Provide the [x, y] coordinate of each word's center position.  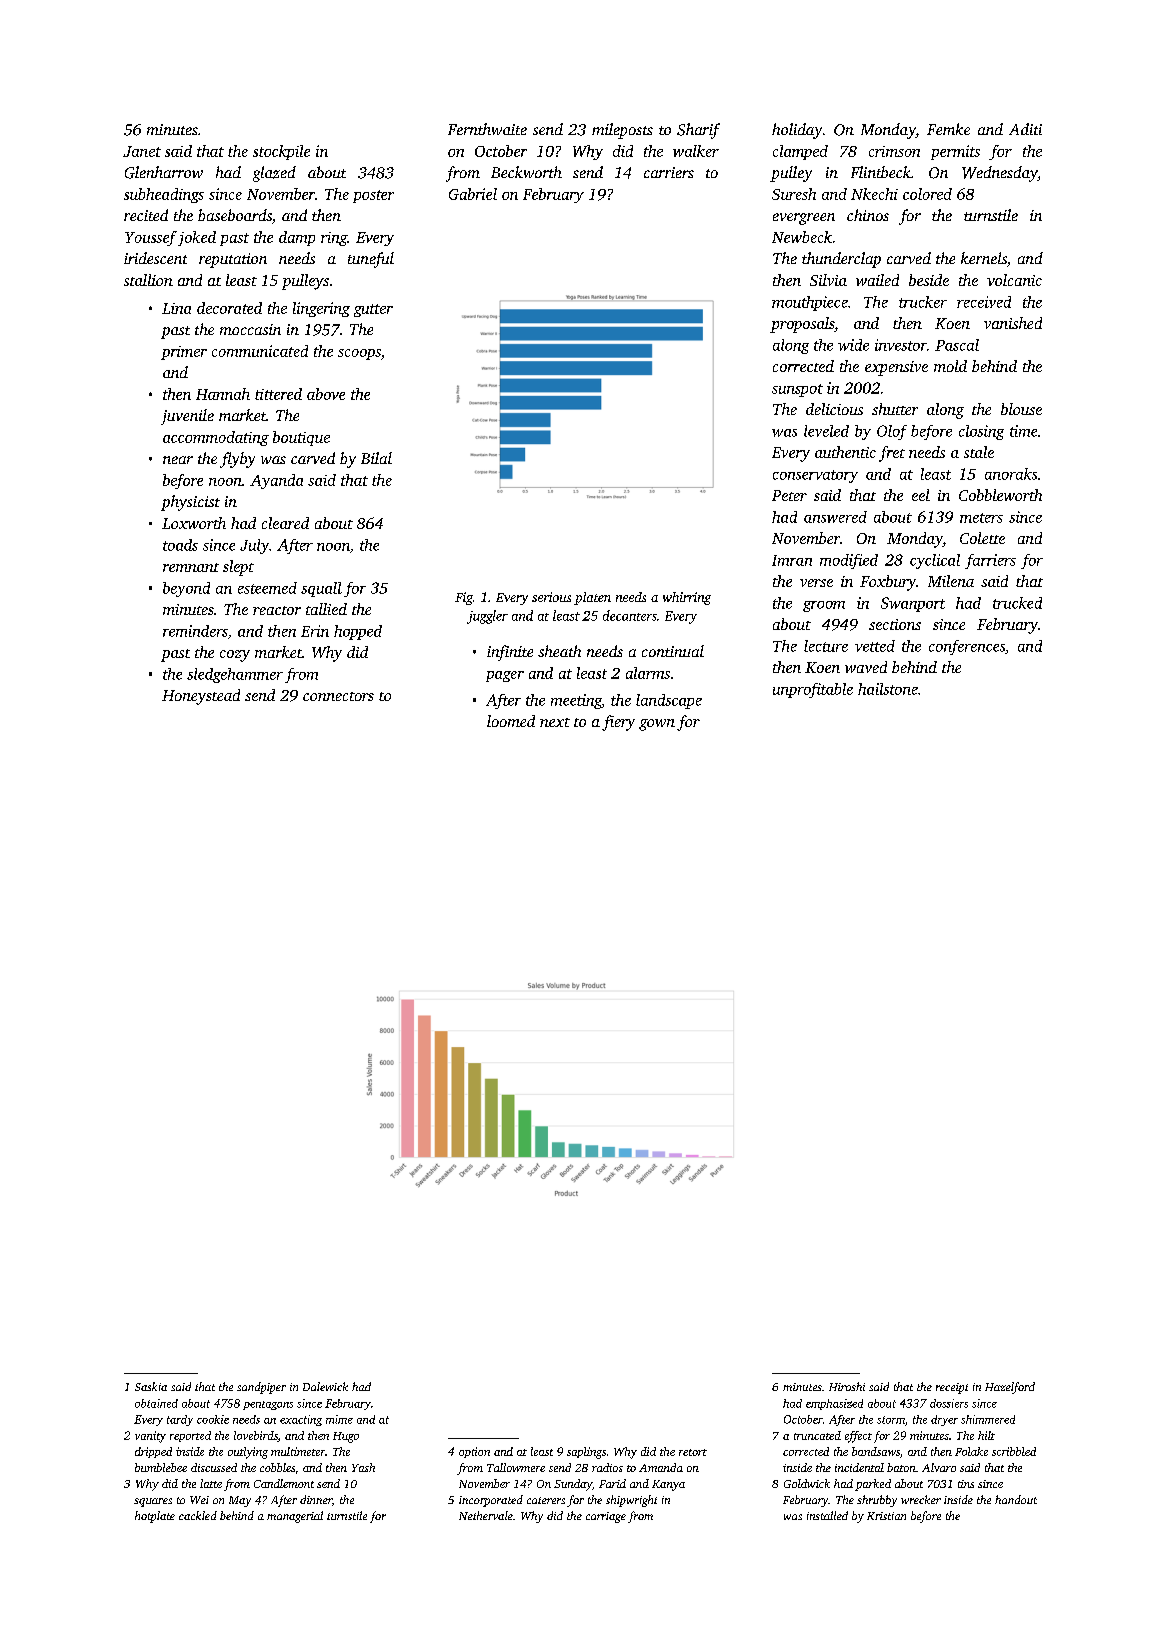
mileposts [622, 131]
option [474, 1452]
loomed [511, 721]
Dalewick [325, 1386]
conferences [967, 647]
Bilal [376, 458]
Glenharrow [164, 172]
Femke [948, 129]
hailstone [888, 689]
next [555, 722]
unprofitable [813, 690]
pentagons [268, 1405]
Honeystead [201, 697]
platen [592, 598]
